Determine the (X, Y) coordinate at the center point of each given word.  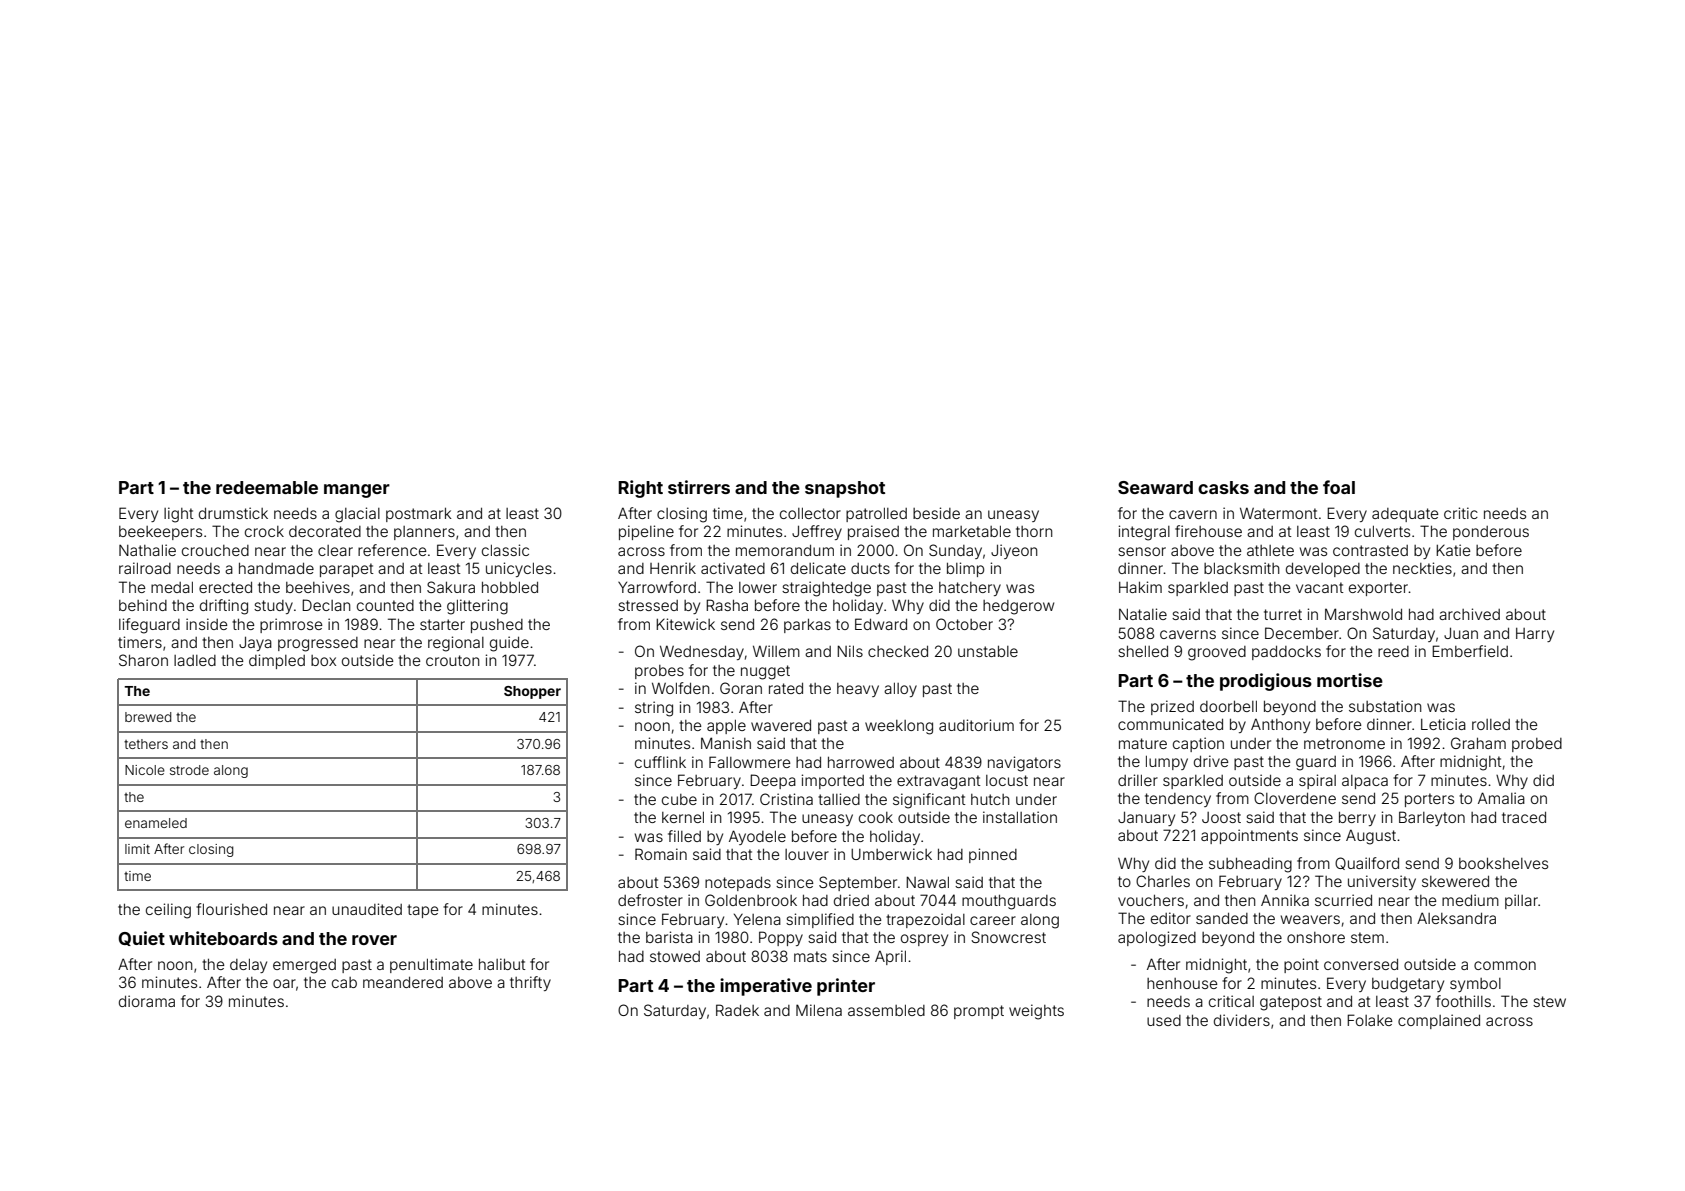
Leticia (1443, 724)
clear (335, 550)
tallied (839, 799)
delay (248, 966)
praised (873, 532)
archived (1469, 614)
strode (189, 770)
